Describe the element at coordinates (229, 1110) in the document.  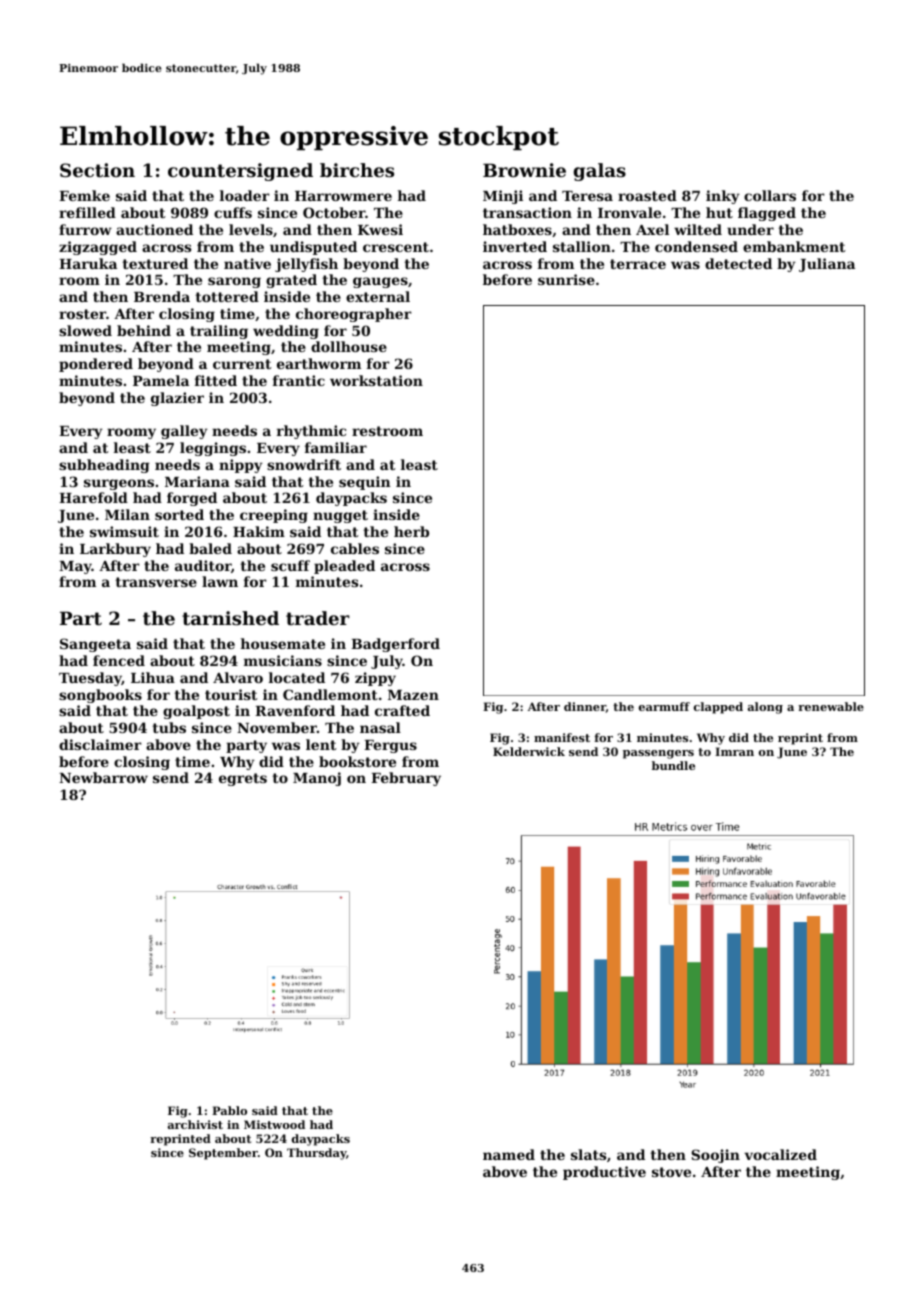
I see `Pablo` at that location.
